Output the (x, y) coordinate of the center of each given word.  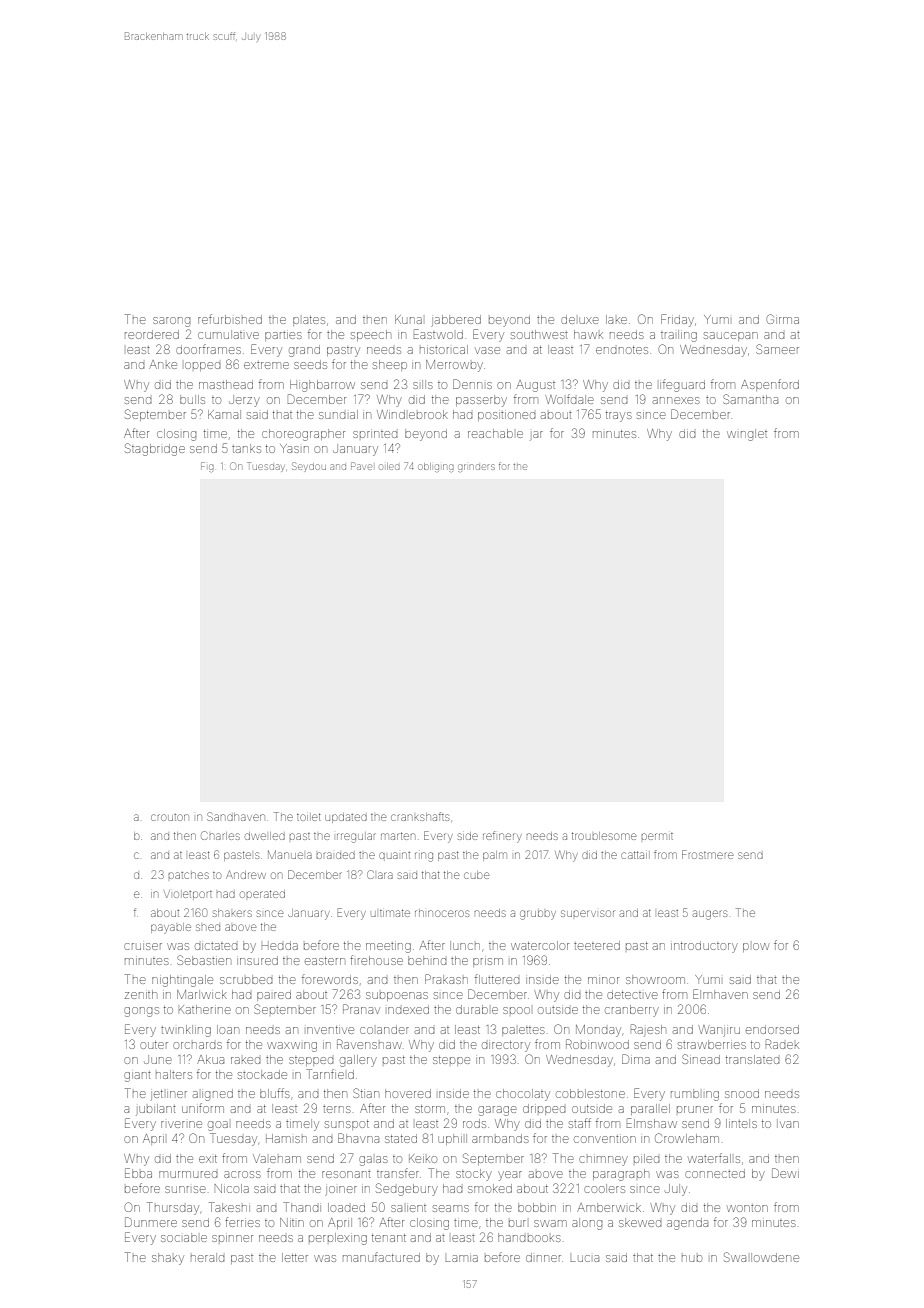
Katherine (205, 1009)
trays (619, 416)
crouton (170, 817)
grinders (476, 468)
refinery (502, 837)
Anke (163, 364)
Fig (207, 467)
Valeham (277, 1158)
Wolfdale (570, 399)
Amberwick (609, 1207)
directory (506, 1046)
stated (401, 1139)
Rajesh (648, 1029)
